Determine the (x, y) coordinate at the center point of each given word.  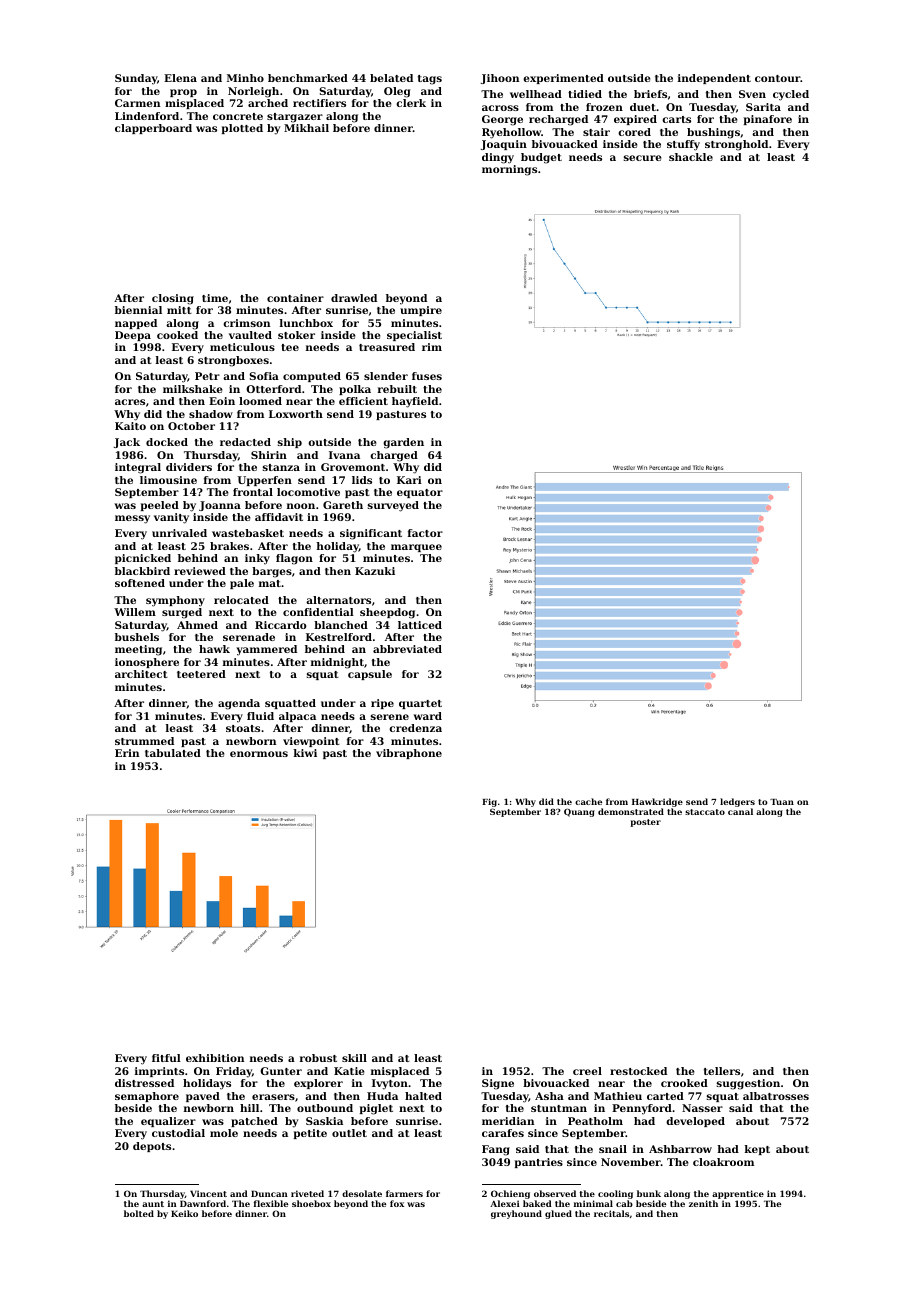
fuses (427, 376)
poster (645, 823)
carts (676, 119)
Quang (579, 812)
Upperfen (265, 481)
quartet (420, 704)
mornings (509, 170)
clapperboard (153, 129)
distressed (144, 1083)
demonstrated (631, 811)
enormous (259, 754)
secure (643, 158)
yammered (266, 650)
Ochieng (510, 1194)
